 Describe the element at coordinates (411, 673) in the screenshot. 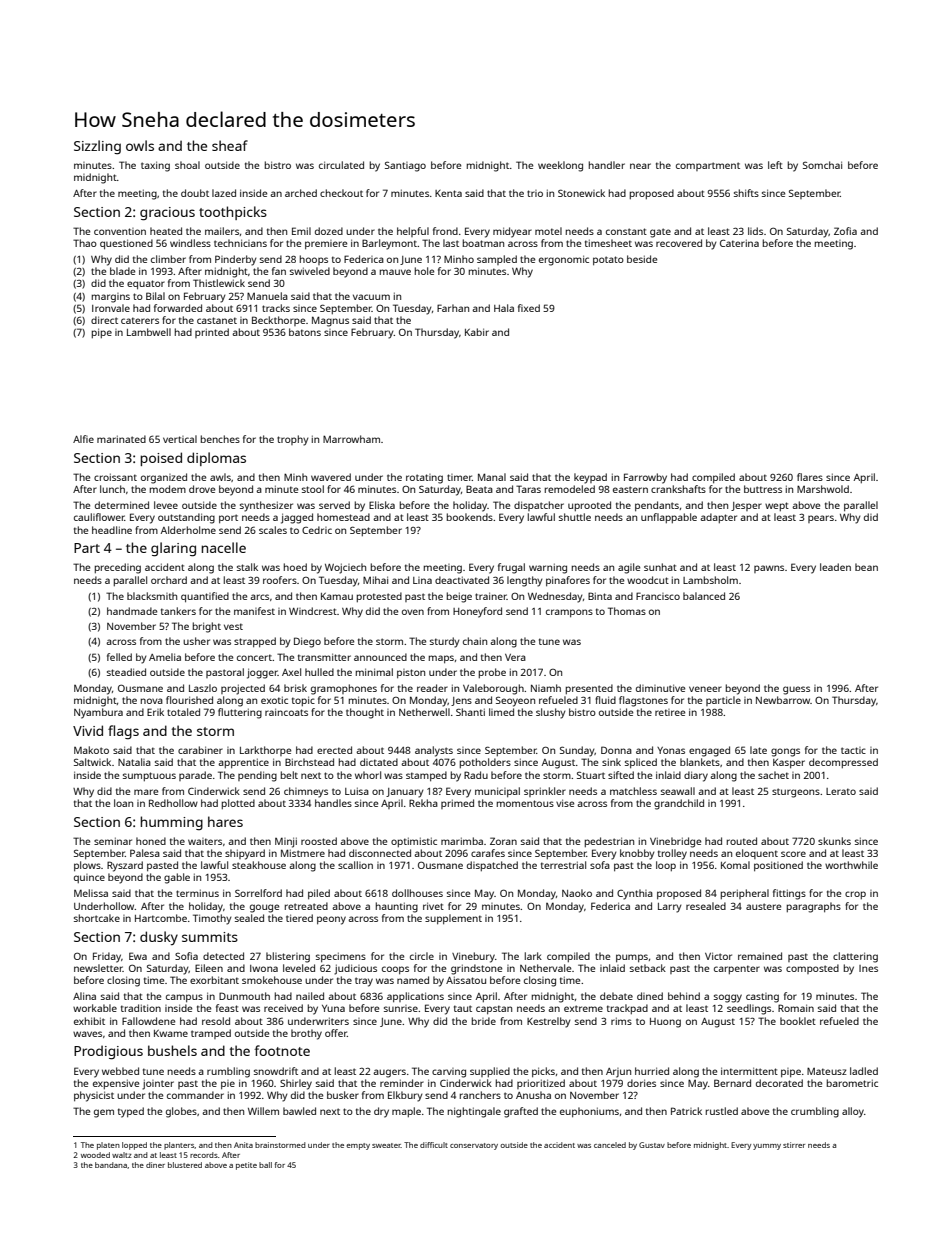

I see `piston` at that location.
